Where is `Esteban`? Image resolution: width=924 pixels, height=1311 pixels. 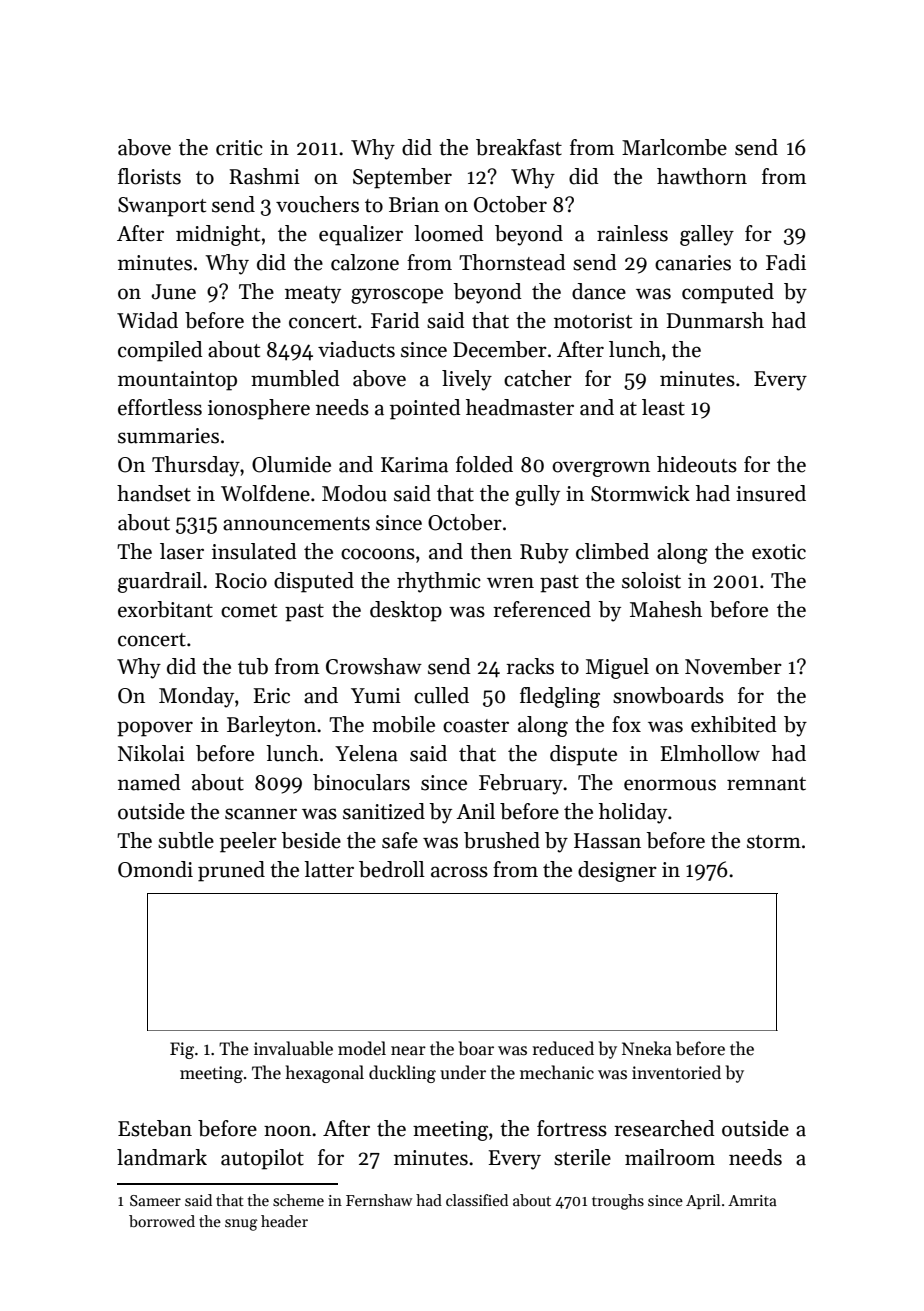
Esteban is located at coordinates (155, 1128).
